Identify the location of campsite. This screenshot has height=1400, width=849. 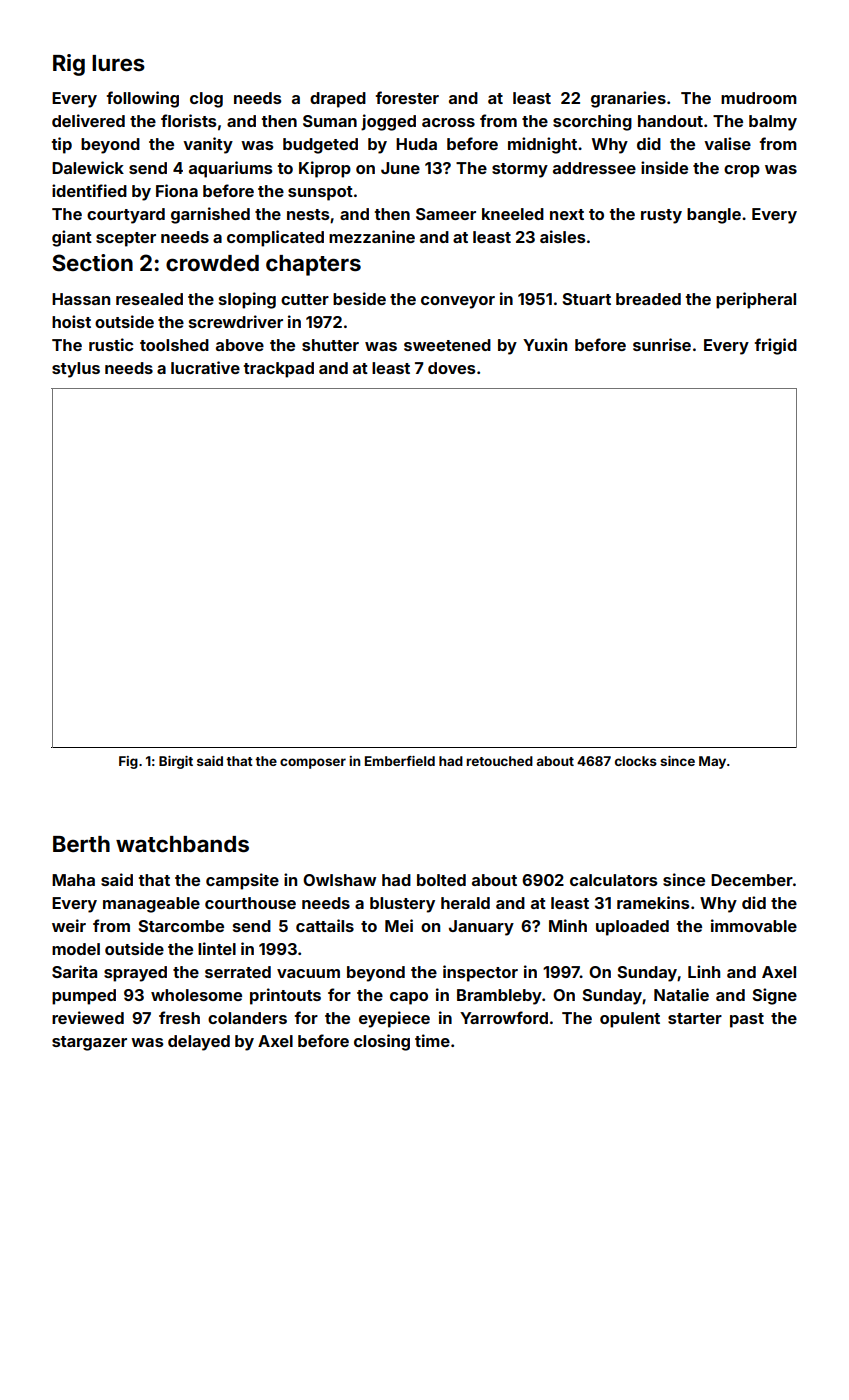
(242, 881).
